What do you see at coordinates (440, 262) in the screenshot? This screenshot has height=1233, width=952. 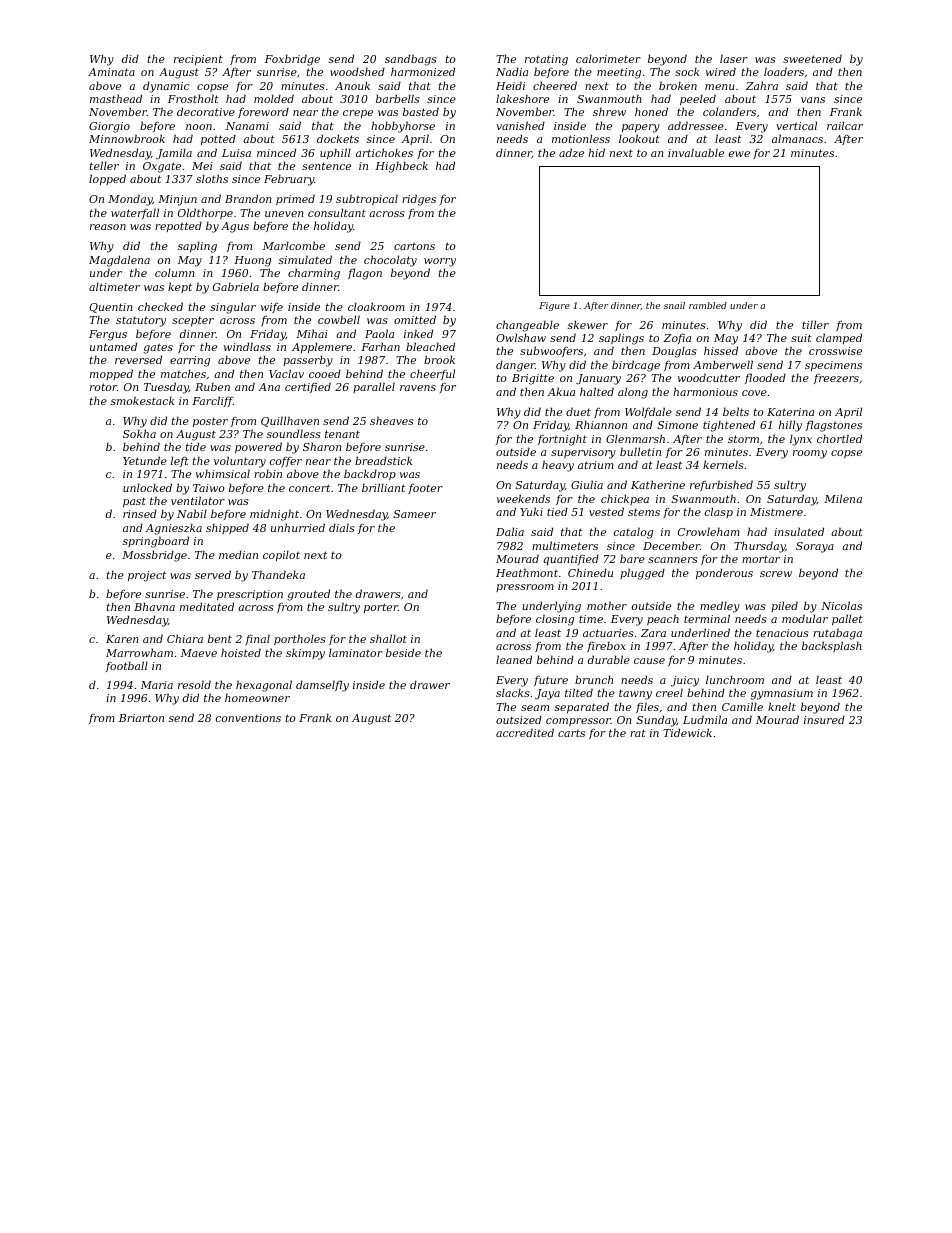 I see `worry` at bounding box center [440, 262].
